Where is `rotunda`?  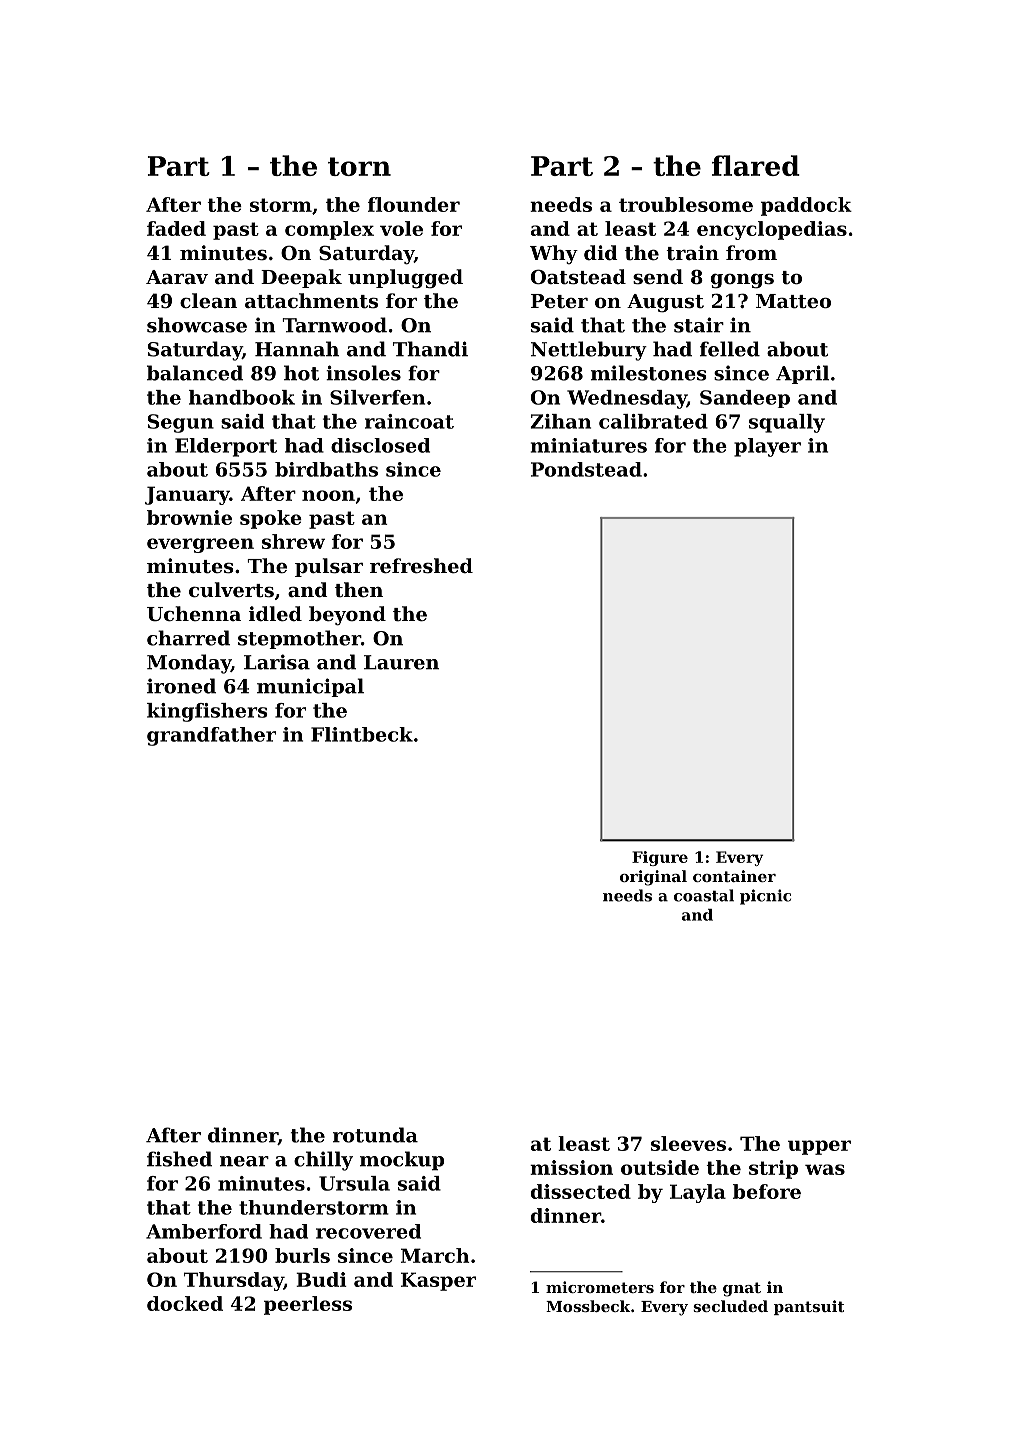
rotunda is located at coordinates (375, 1135).
